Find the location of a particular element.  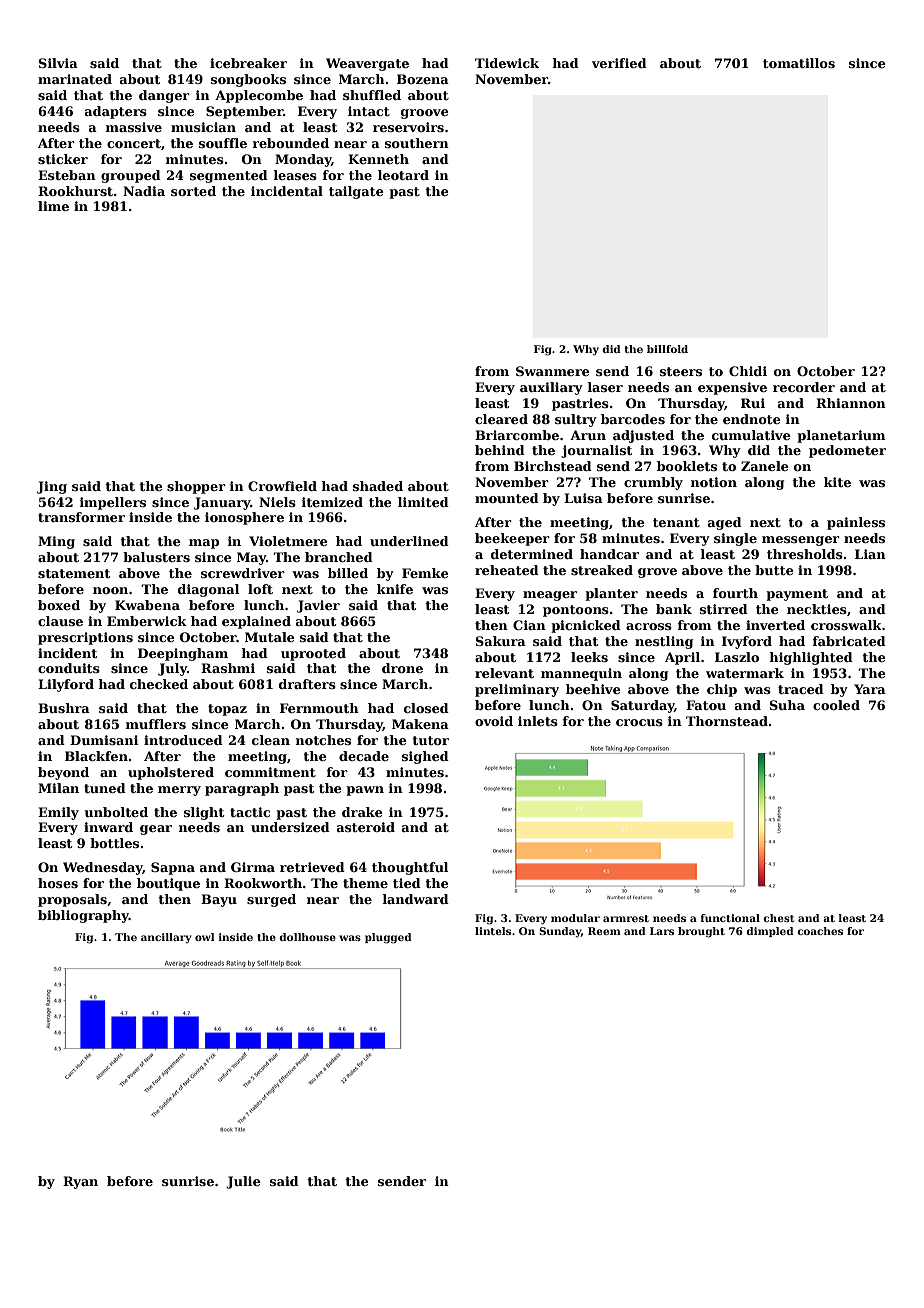

shopper is located at coordinates (196, 487).
